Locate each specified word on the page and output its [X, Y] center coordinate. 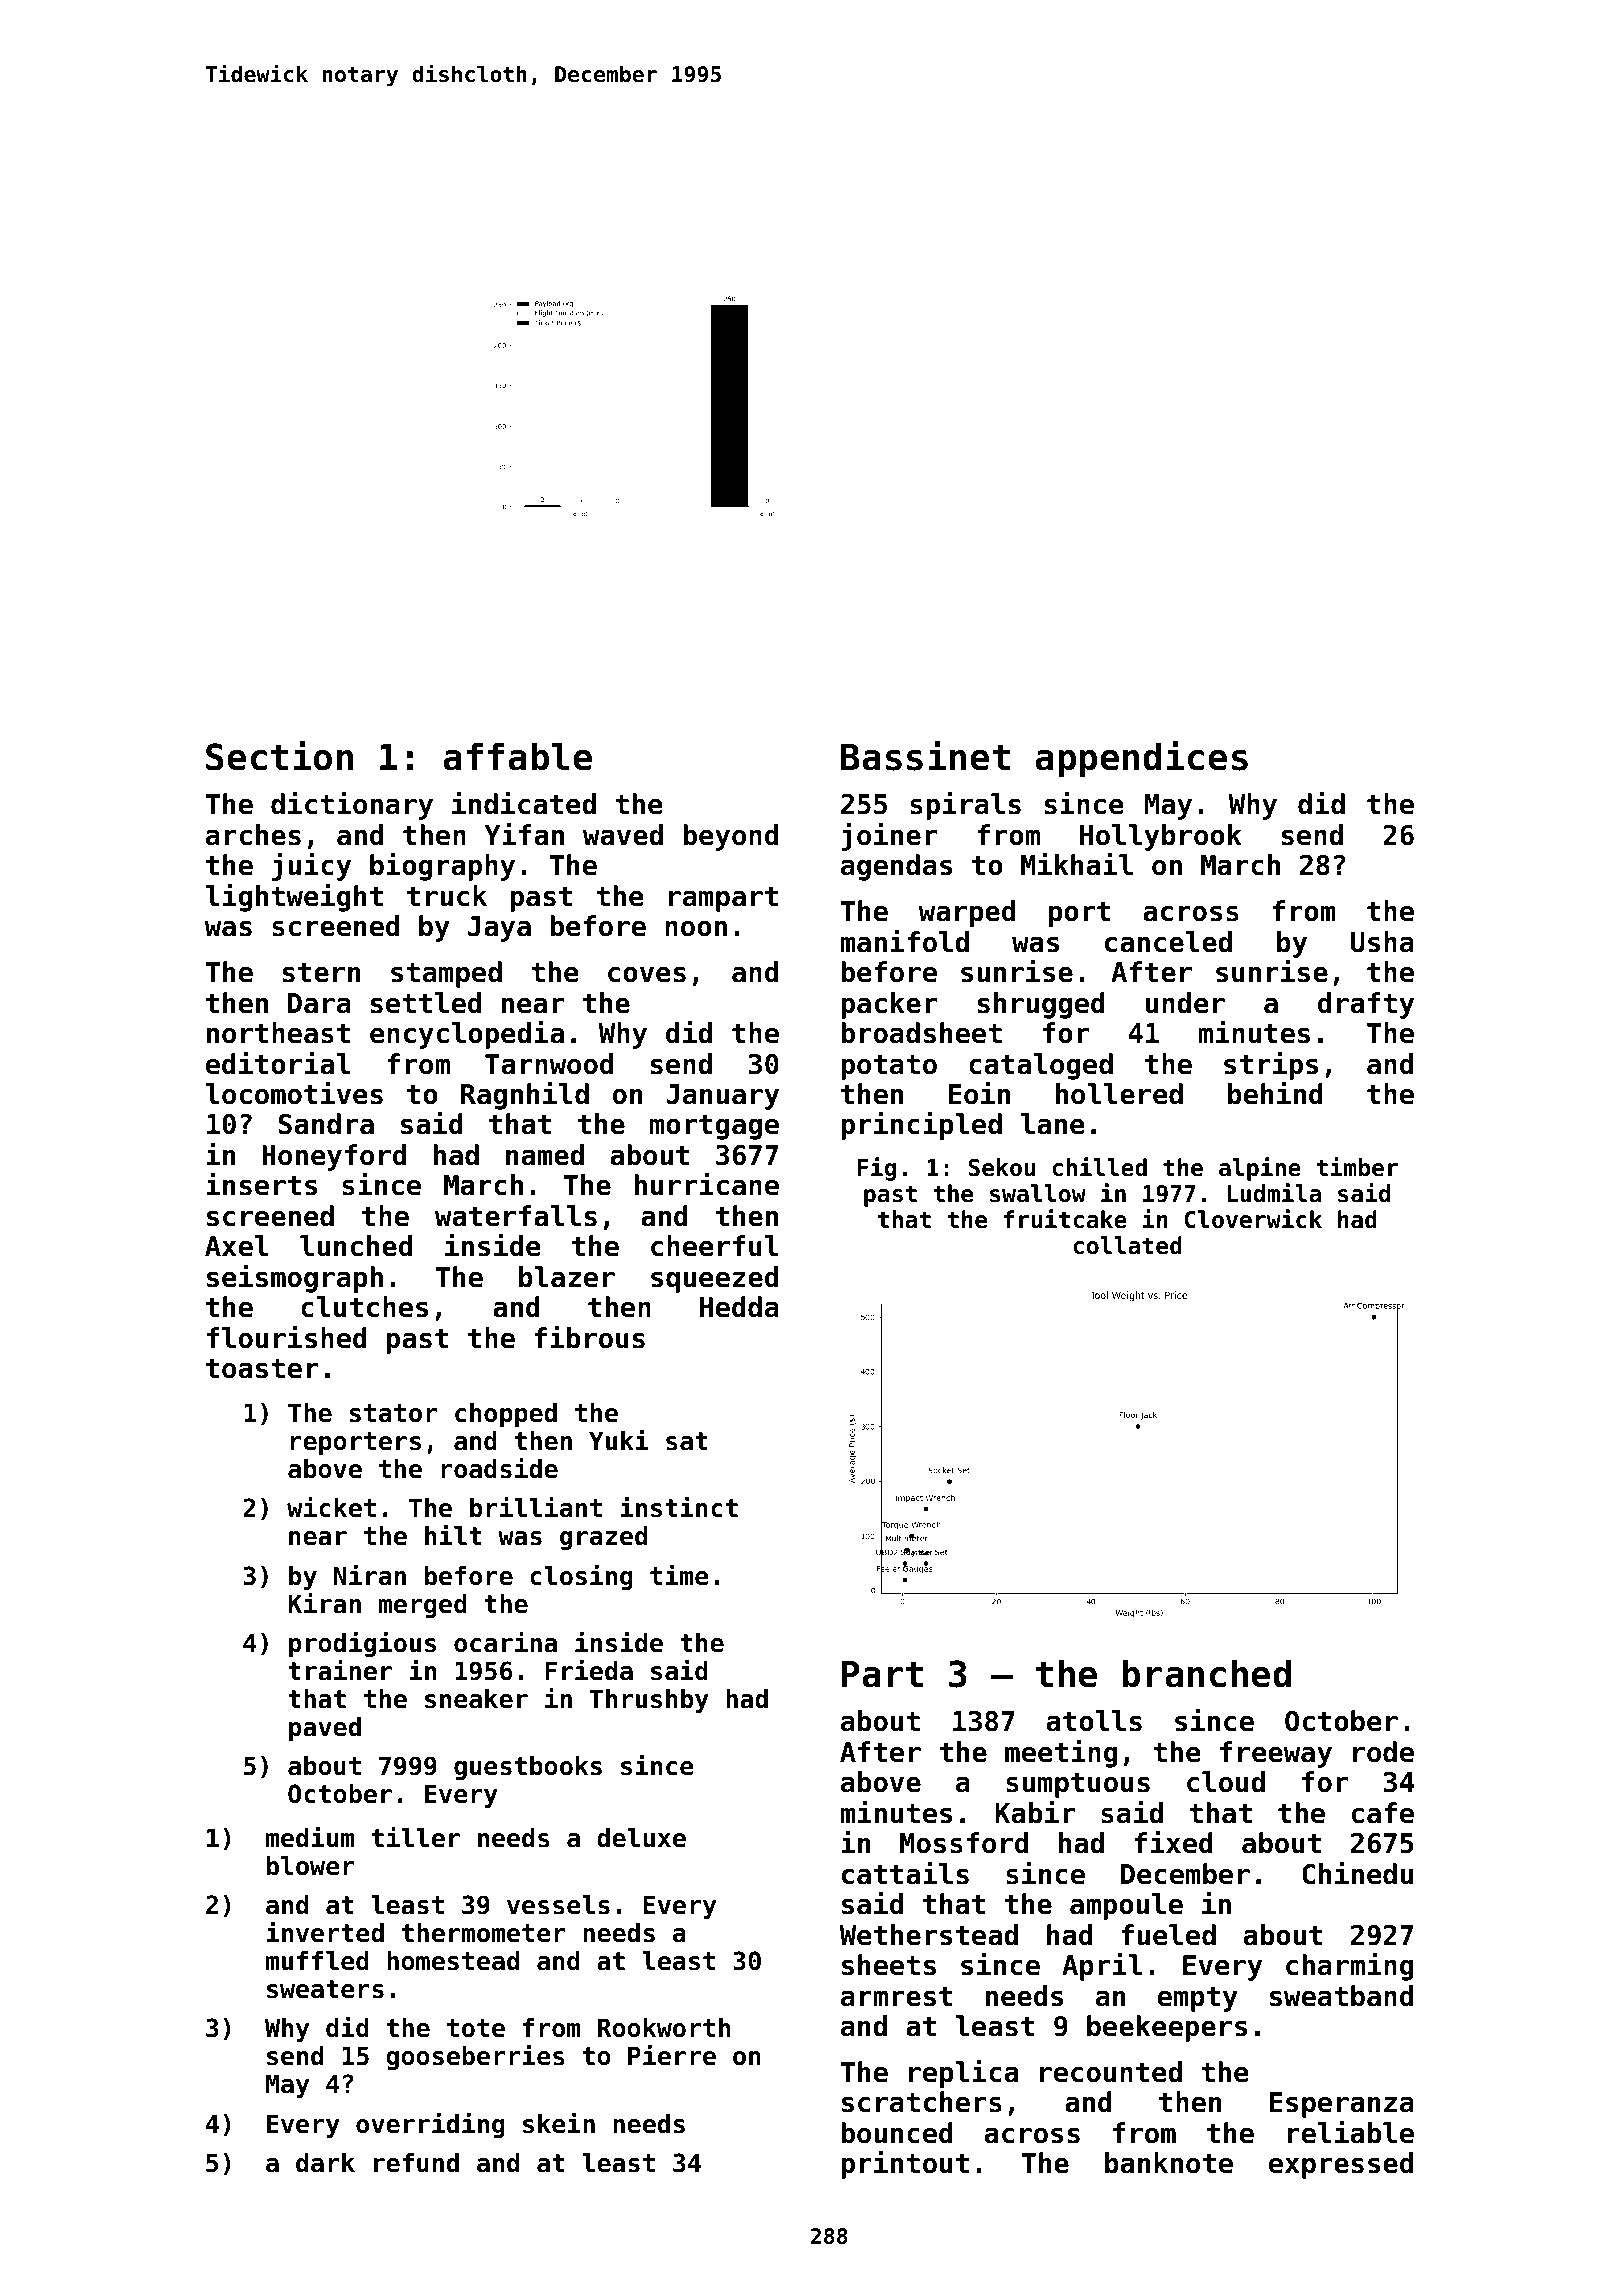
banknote [1169, 2163]
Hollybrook [1161, 837]
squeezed [714, 1279]
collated [1127, 1245]
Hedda [739, 1307]
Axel [237, 1246]
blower [311, 1866]
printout [905, 2165]
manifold [905, 941]
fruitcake [1065, 1219]
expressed [1341, 2165]
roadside [499, 1468]
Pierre [672, 2055]
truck [447, 896]
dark [325, 2163]
